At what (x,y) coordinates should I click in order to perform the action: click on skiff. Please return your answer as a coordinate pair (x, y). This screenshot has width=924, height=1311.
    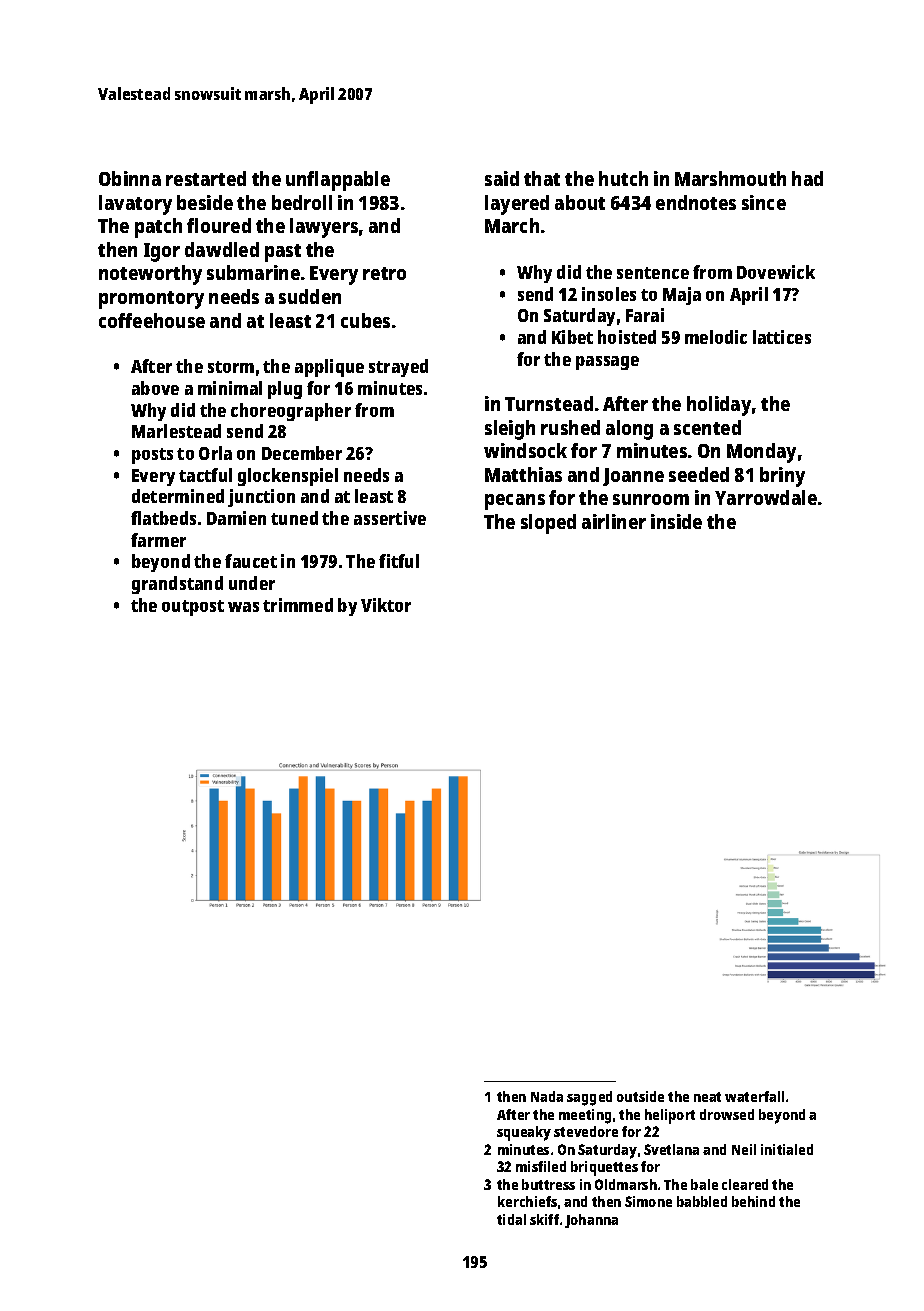
    Looking at the image, I should click on (544, 1219).
